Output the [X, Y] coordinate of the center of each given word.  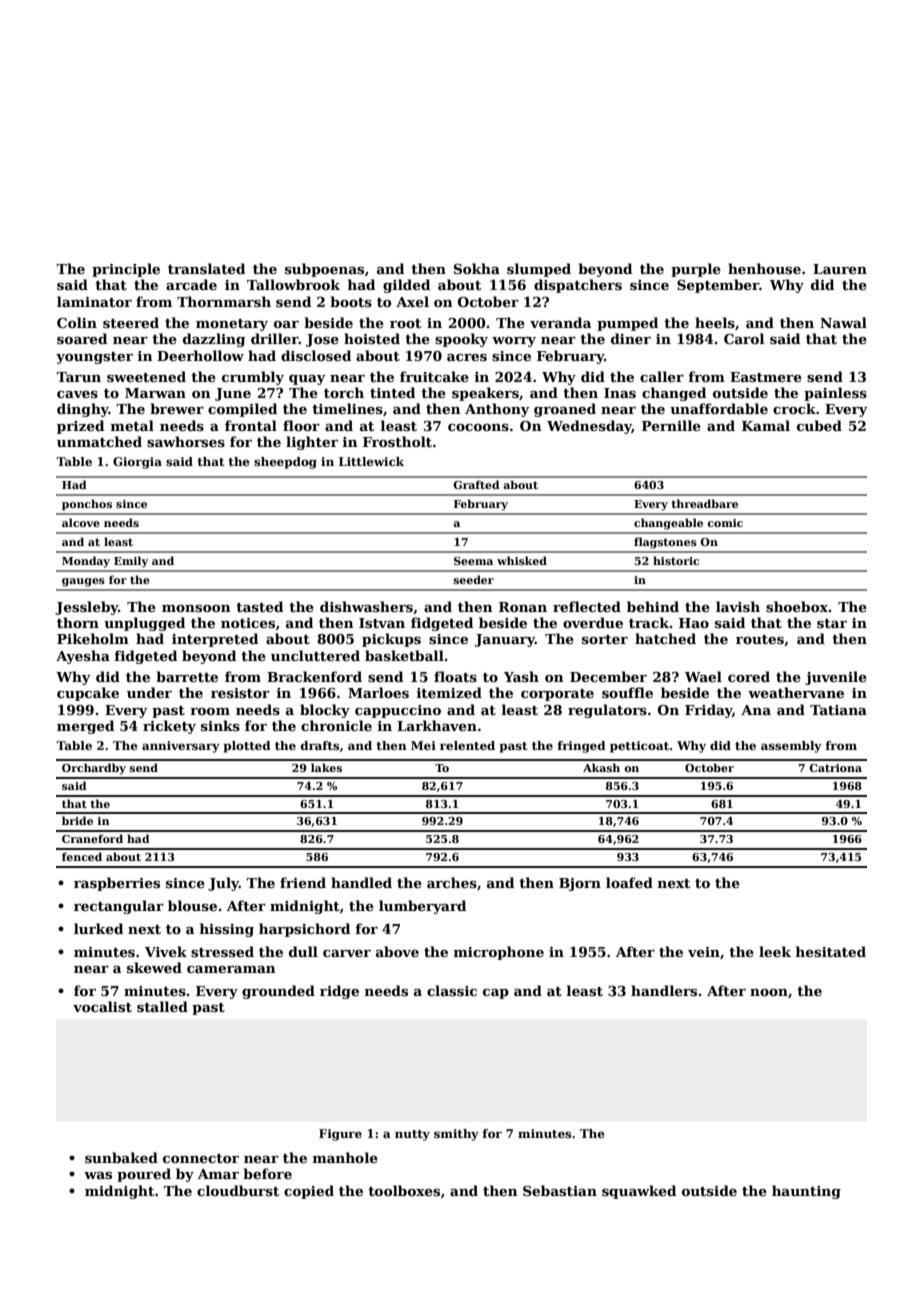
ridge [339, 992]
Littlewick [371, 461]
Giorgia [137, 463]
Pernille [671, 425]
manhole [345, 1157]
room [210, 711]
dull [303, 951]
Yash [521, 676]
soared [82, 338]
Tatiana [838, 710]
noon [769, 992]
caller [662, 376]
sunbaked [121, 1157]
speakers [485, 394]
